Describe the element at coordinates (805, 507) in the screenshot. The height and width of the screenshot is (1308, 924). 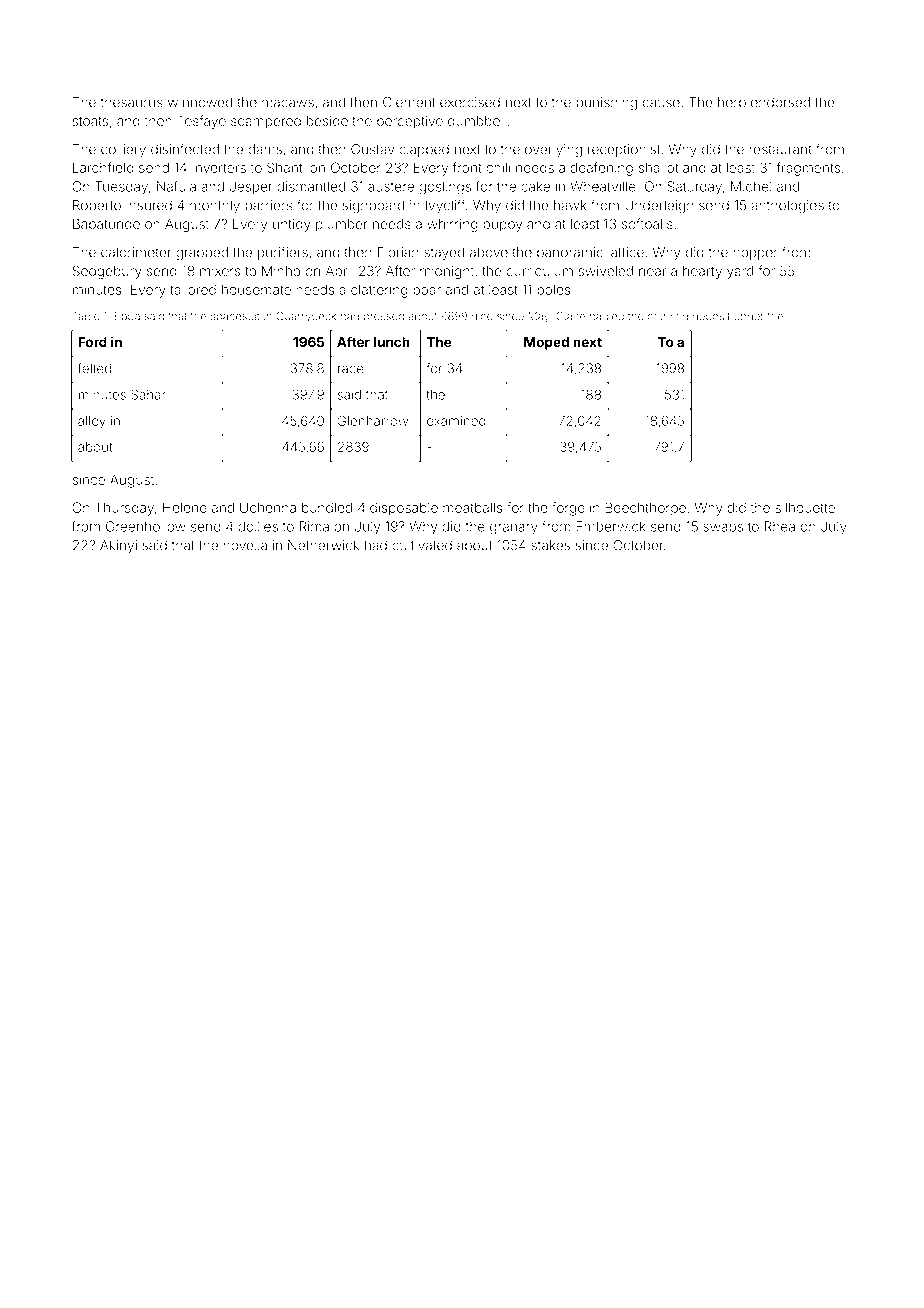
I see `silhouette` at that location.
